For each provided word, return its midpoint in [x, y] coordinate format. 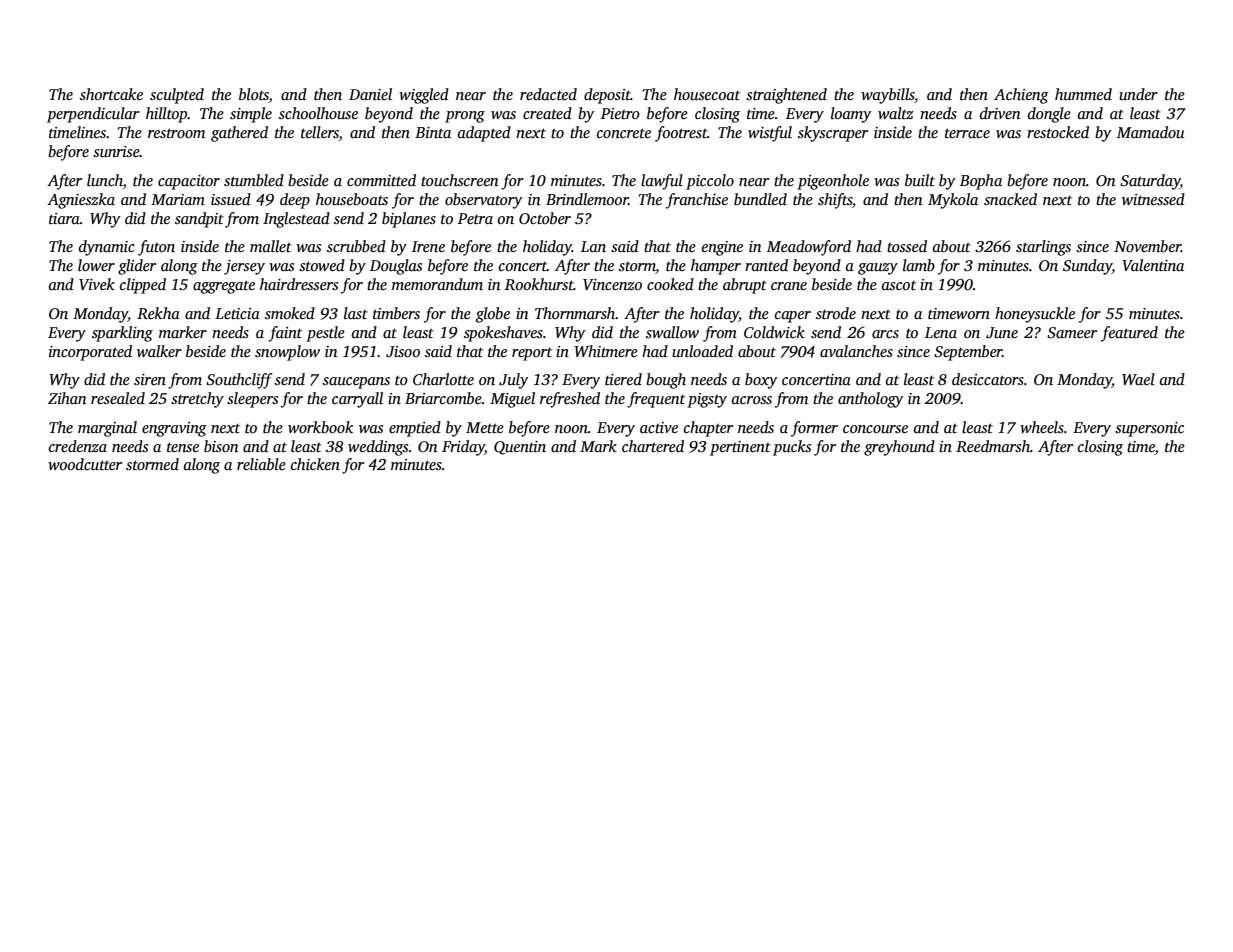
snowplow [287, 353]
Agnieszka [81, 201]
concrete [624, 133]
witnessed [1153, 199]
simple [251, 115]
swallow [672, 332]
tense [183, 447]
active [659, 427]
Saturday [1150, 182]
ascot [899, 285]
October [545, 218]
